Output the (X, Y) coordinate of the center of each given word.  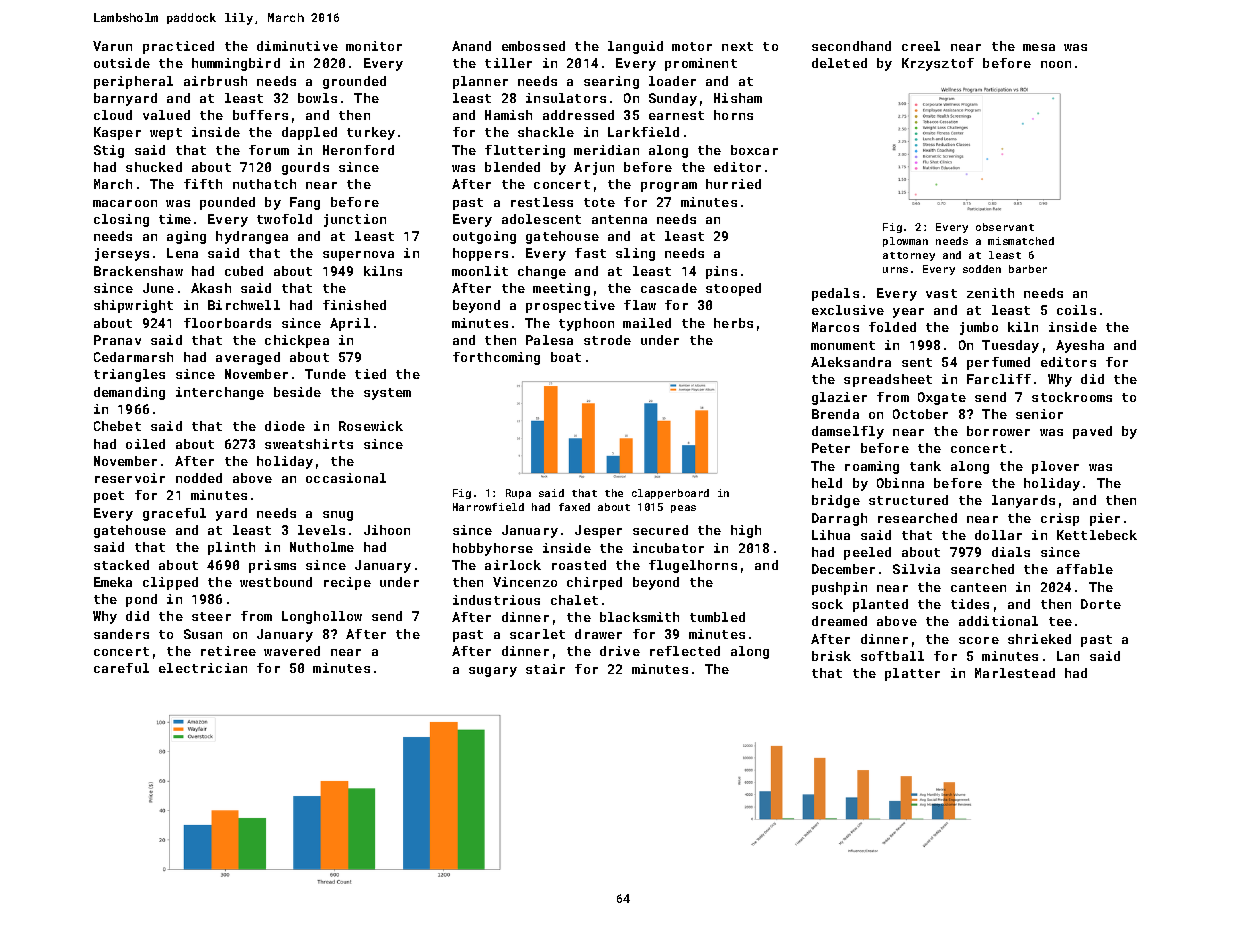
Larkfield (643, 132)
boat (566, 357)
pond (141, 600)
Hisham (738, 98)
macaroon (125, 203)
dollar (998, 535)
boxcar (754, 150)
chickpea (297, 341)
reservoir (130, 478)
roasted (579, 565)
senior (1039, 414)
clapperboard (670, 494)
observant (1005, 227)
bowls (317, 98)
